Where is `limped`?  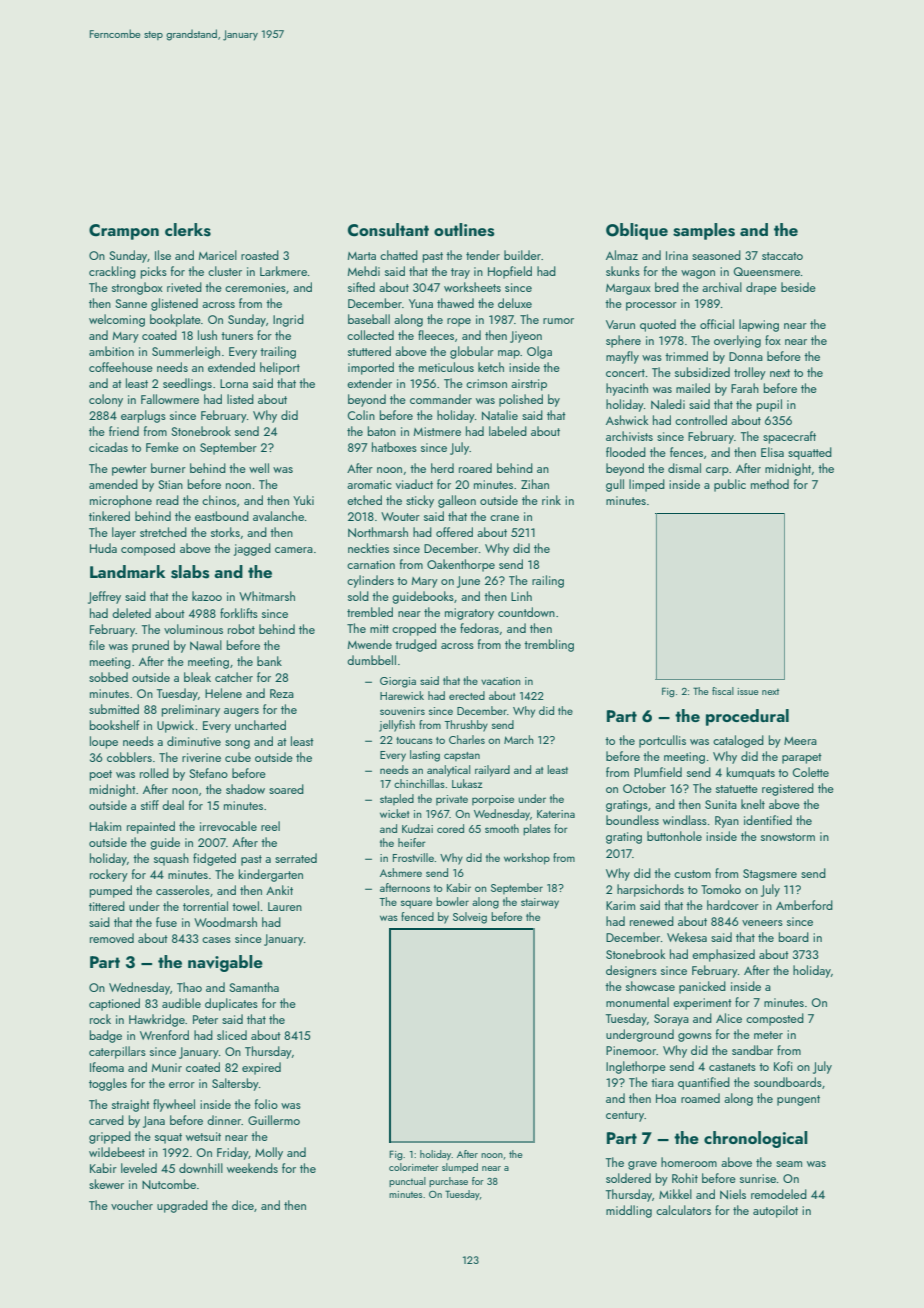 limped is located at coordinates (647, 485).
